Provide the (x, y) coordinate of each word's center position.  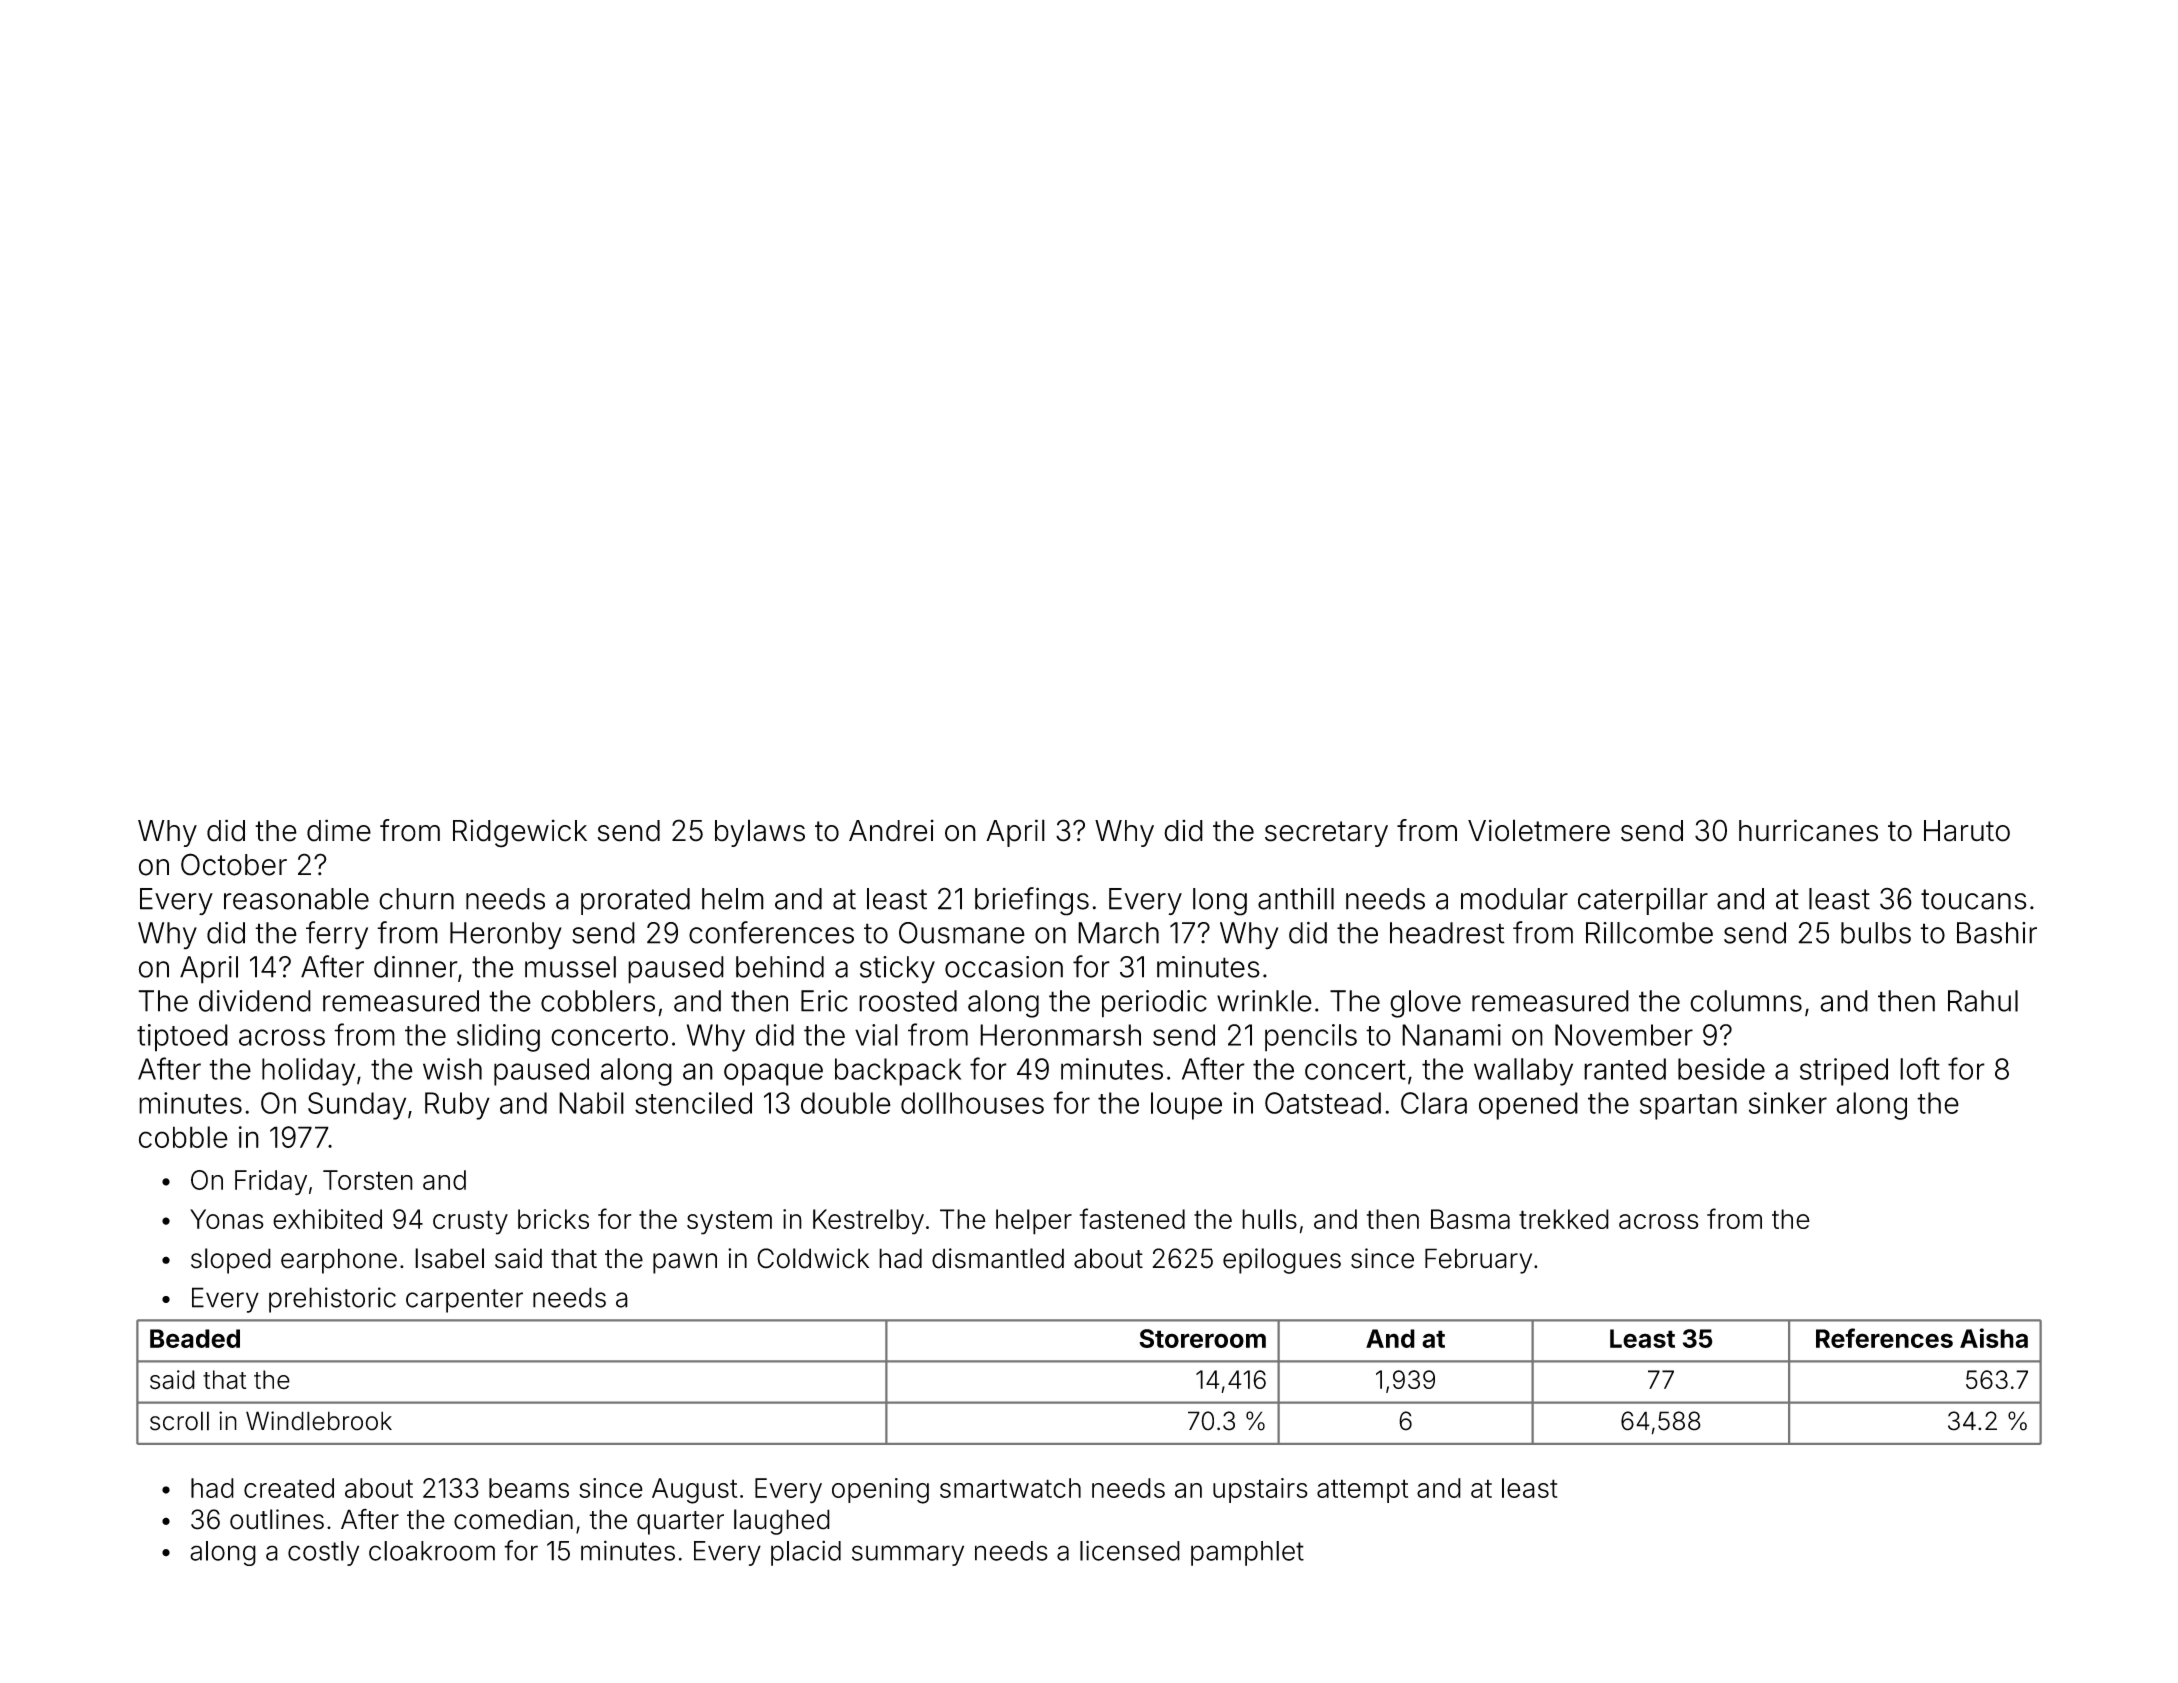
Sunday (357, 1106)
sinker (1788, 1103)
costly (323, 1553)
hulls (1269, 1219)
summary (908, 1555)
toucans (1974, 899)
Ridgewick (520, 833)
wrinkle (1264, 1001)
